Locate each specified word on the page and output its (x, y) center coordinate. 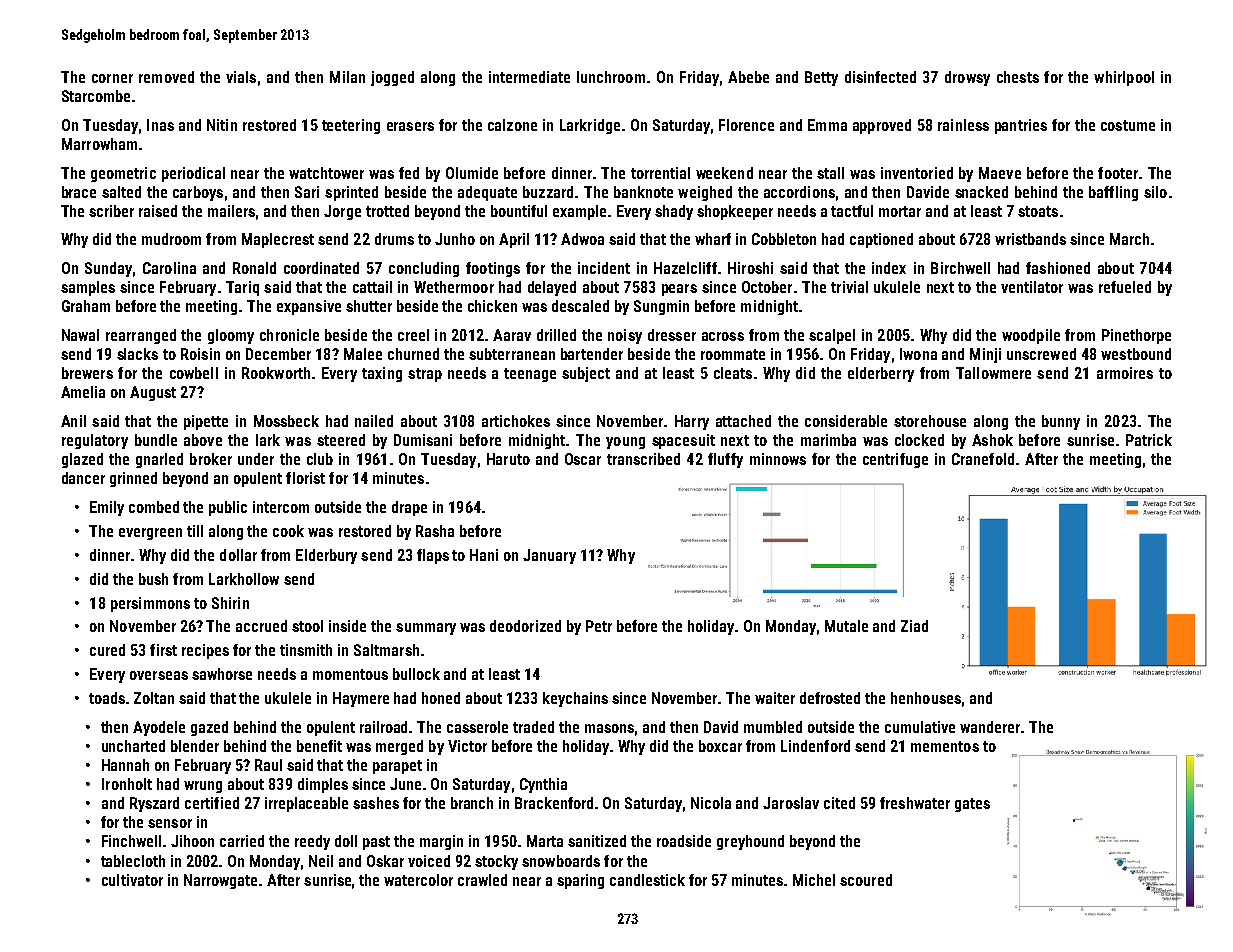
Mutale (846, 626)
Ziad (914, 626)
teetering (351, 126)
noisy (625, 336)
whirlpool (1124, 78)
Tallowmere (993, 373)
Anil (73, 421)
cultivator (132, 880)
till (195, 531)
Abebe (748, 77)
